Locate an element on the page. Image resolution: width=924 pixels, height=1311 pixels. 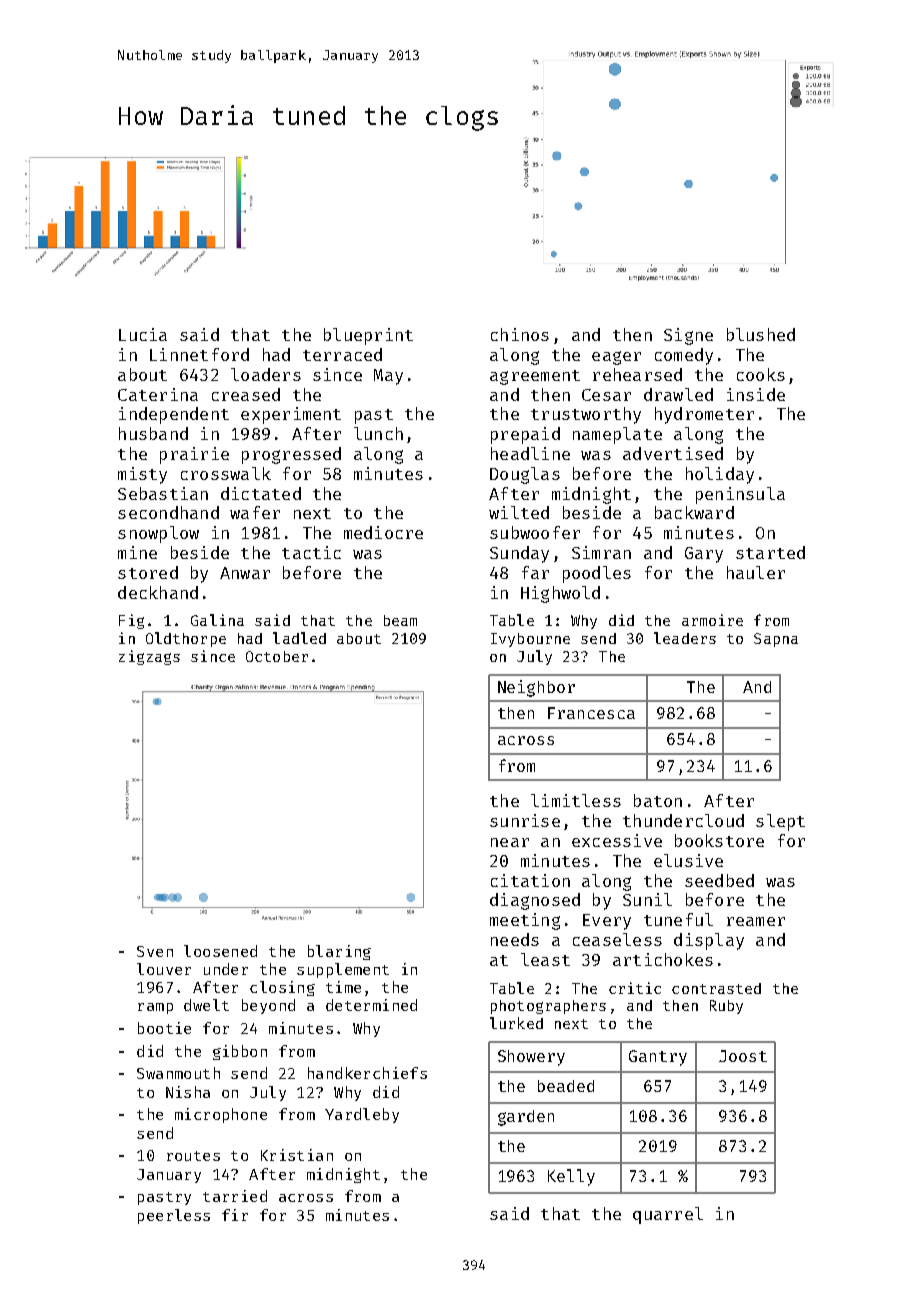
peerless is located at coordinates (174, 1216).
